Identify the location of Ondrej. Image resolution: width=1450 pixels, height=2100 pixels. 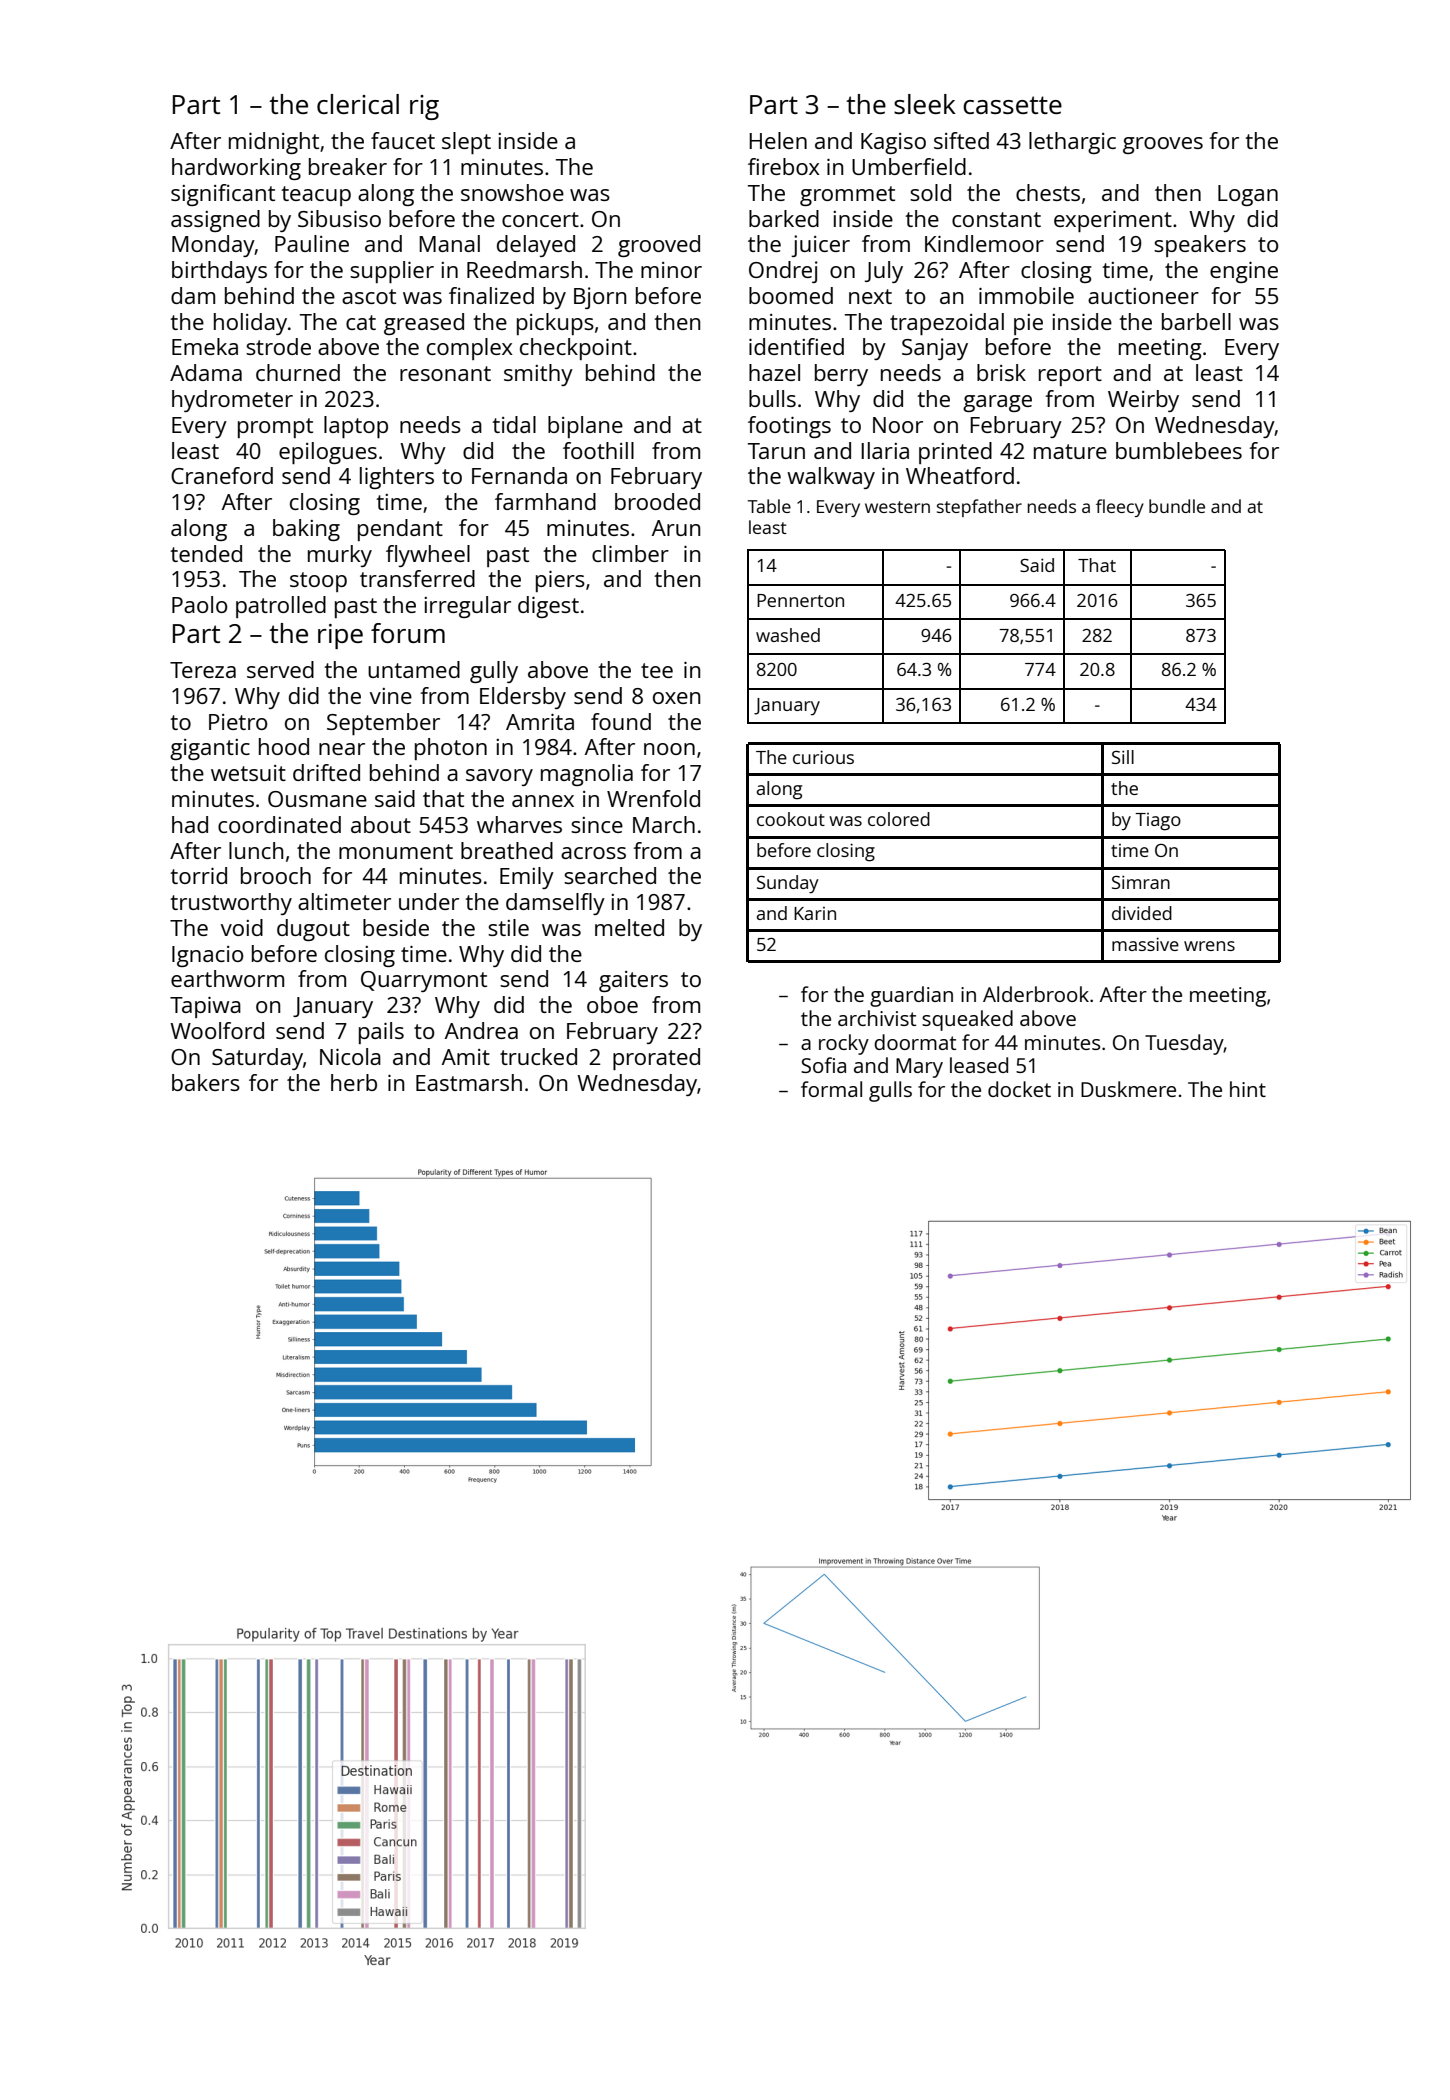
(783, 272).
